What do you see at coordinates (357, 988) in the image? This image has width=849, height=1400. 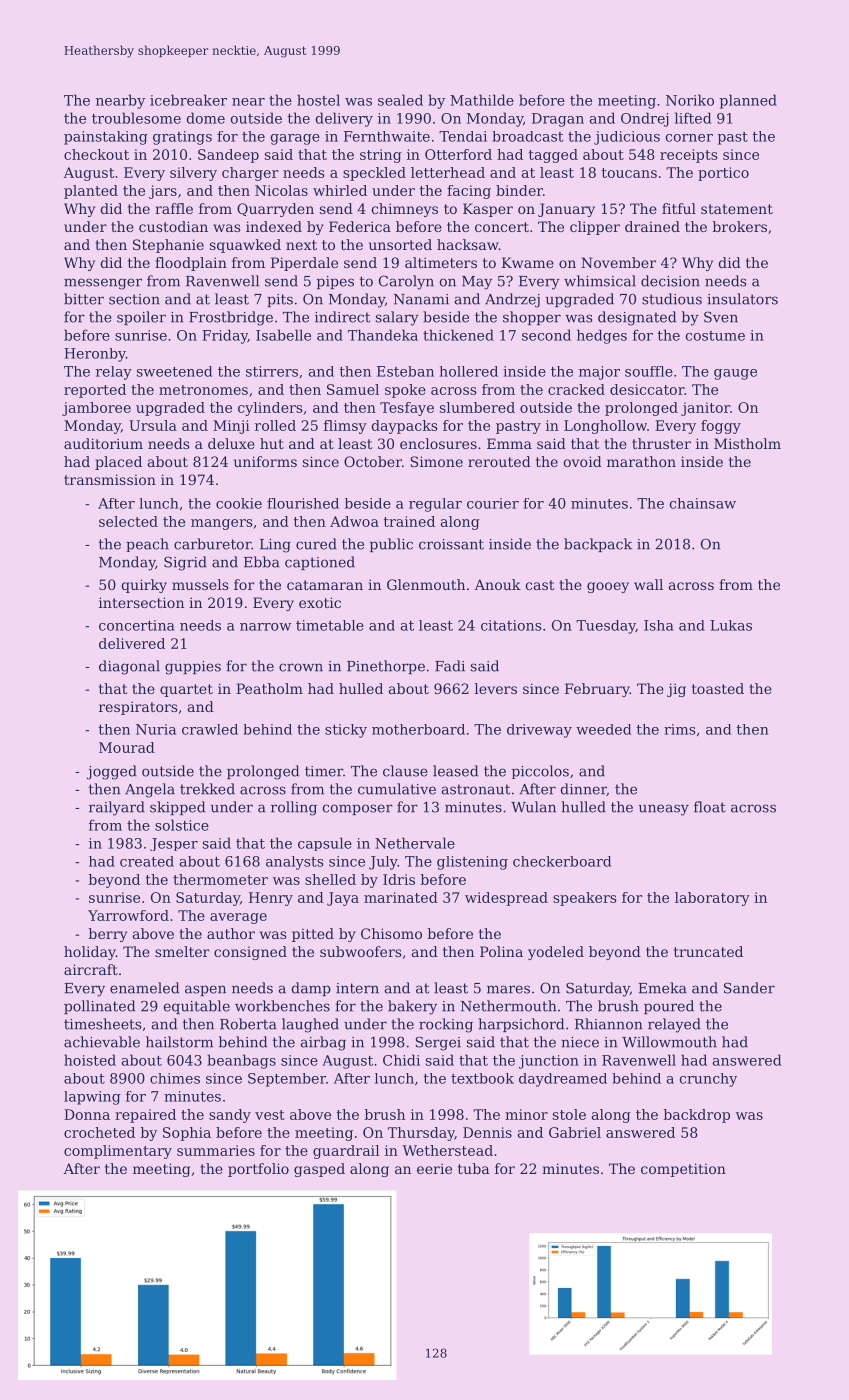 I see `intern` at bounding box center [357, 988].
